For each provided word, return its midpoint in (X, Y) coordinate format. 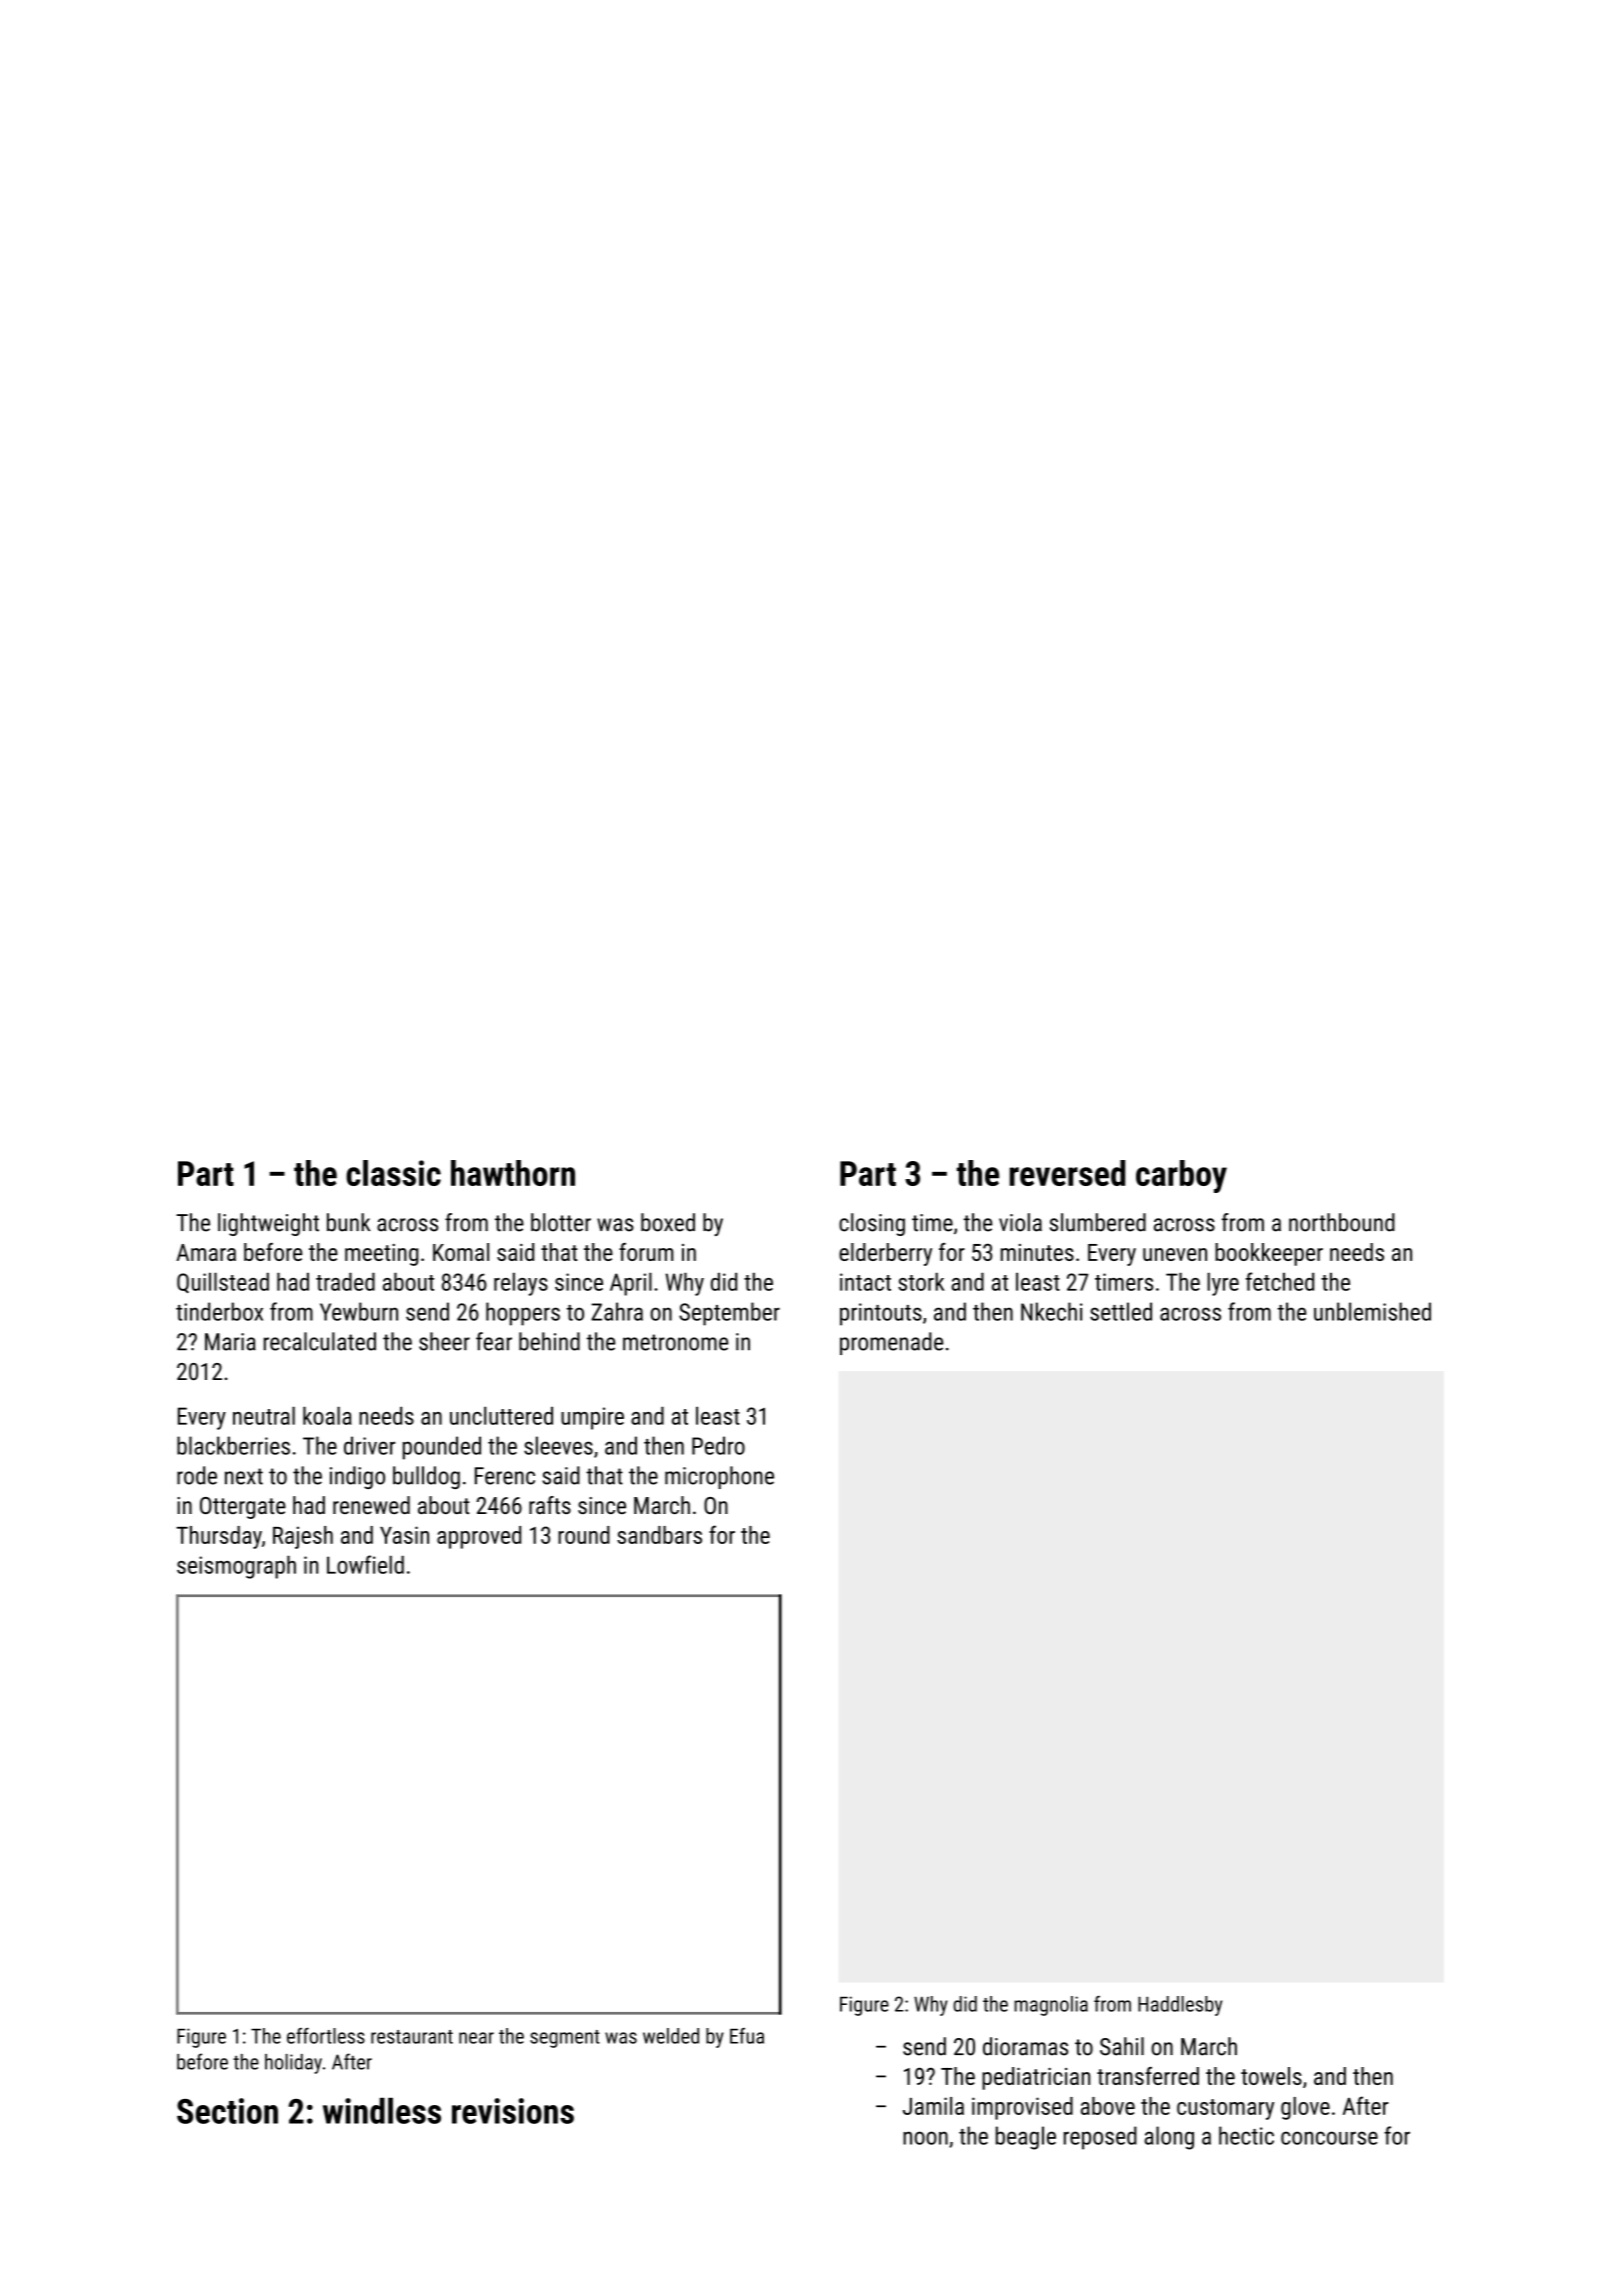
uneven (1175, 1254)
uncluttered (501, 1416)
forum (646, 1252)
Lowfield (365, 1564)
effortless (326, 2036)
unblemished (1372, 1311)
